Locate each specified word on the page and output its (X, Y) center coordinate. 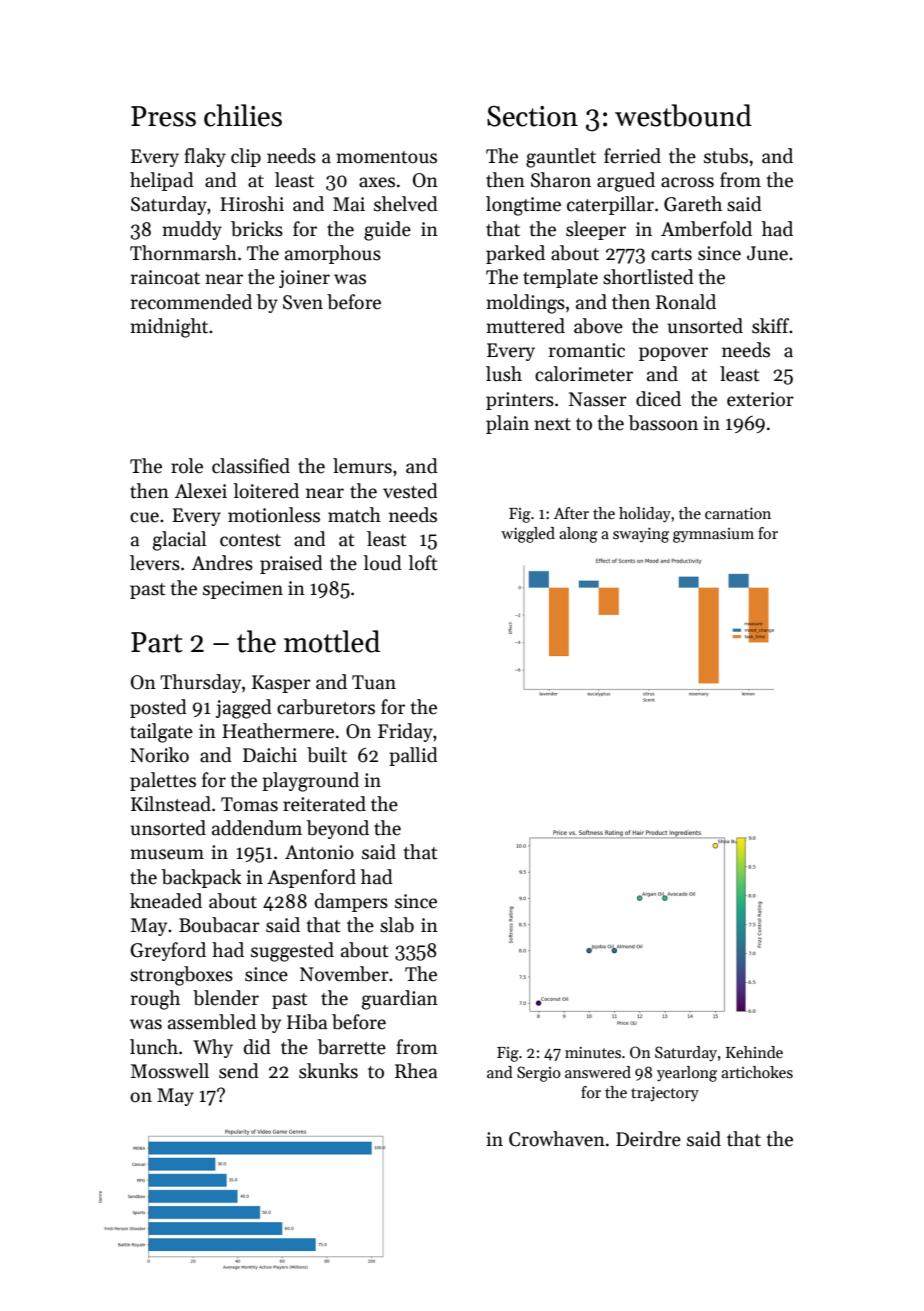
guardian (400, 1000)
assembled (212, 1022)
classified (251, 466)
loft (423, 563)
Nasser (598, 399)
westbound (683, 115)
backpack (201, 878)
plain (507, 424)
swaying (641, 535)
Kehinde (754, 1052)
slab (397, 925)
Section (532, 116)
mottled (332, 641)
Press (163, 116)
